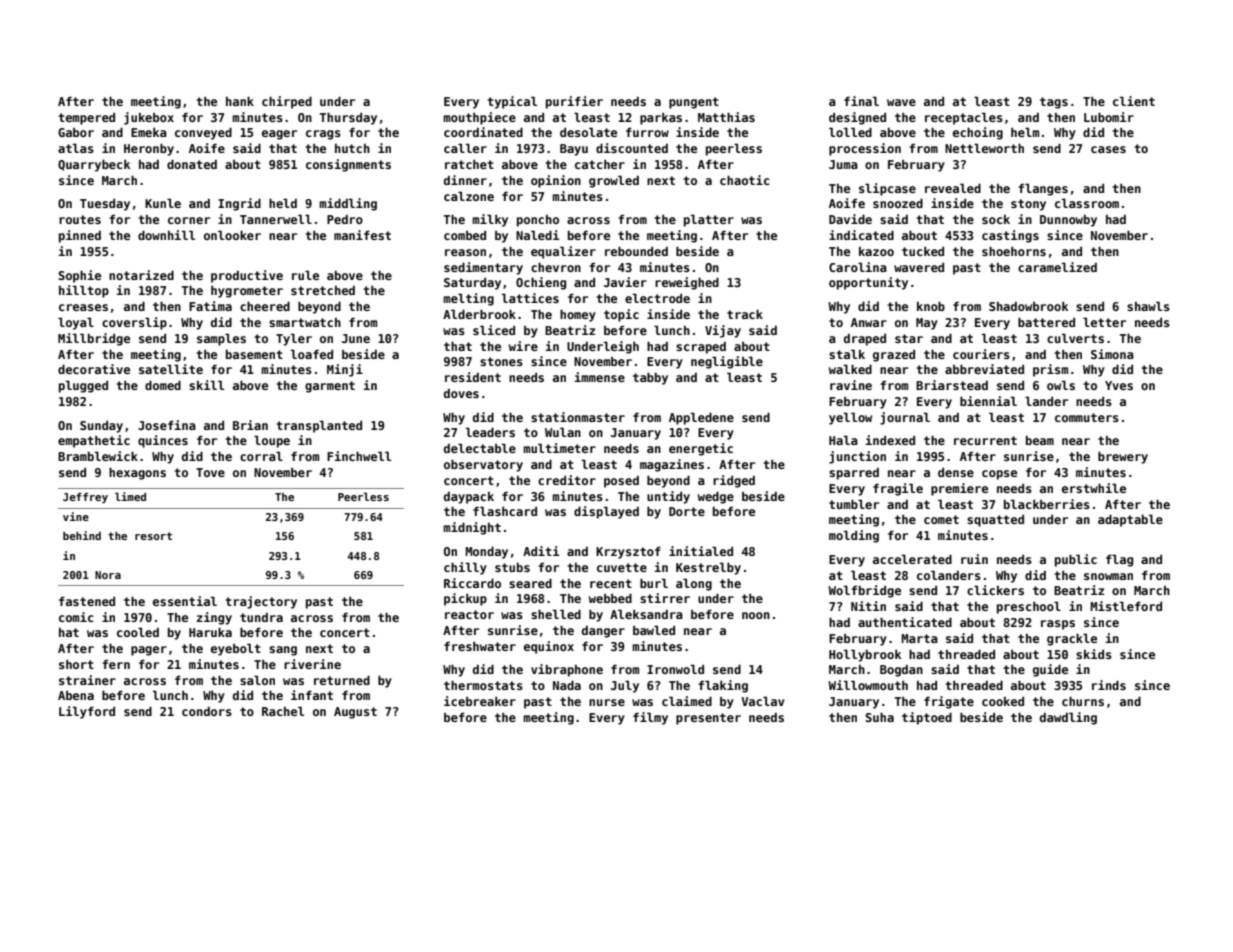  Describe the element at coordinates (261, 602) in the image. I see `trajectory` at that location.
